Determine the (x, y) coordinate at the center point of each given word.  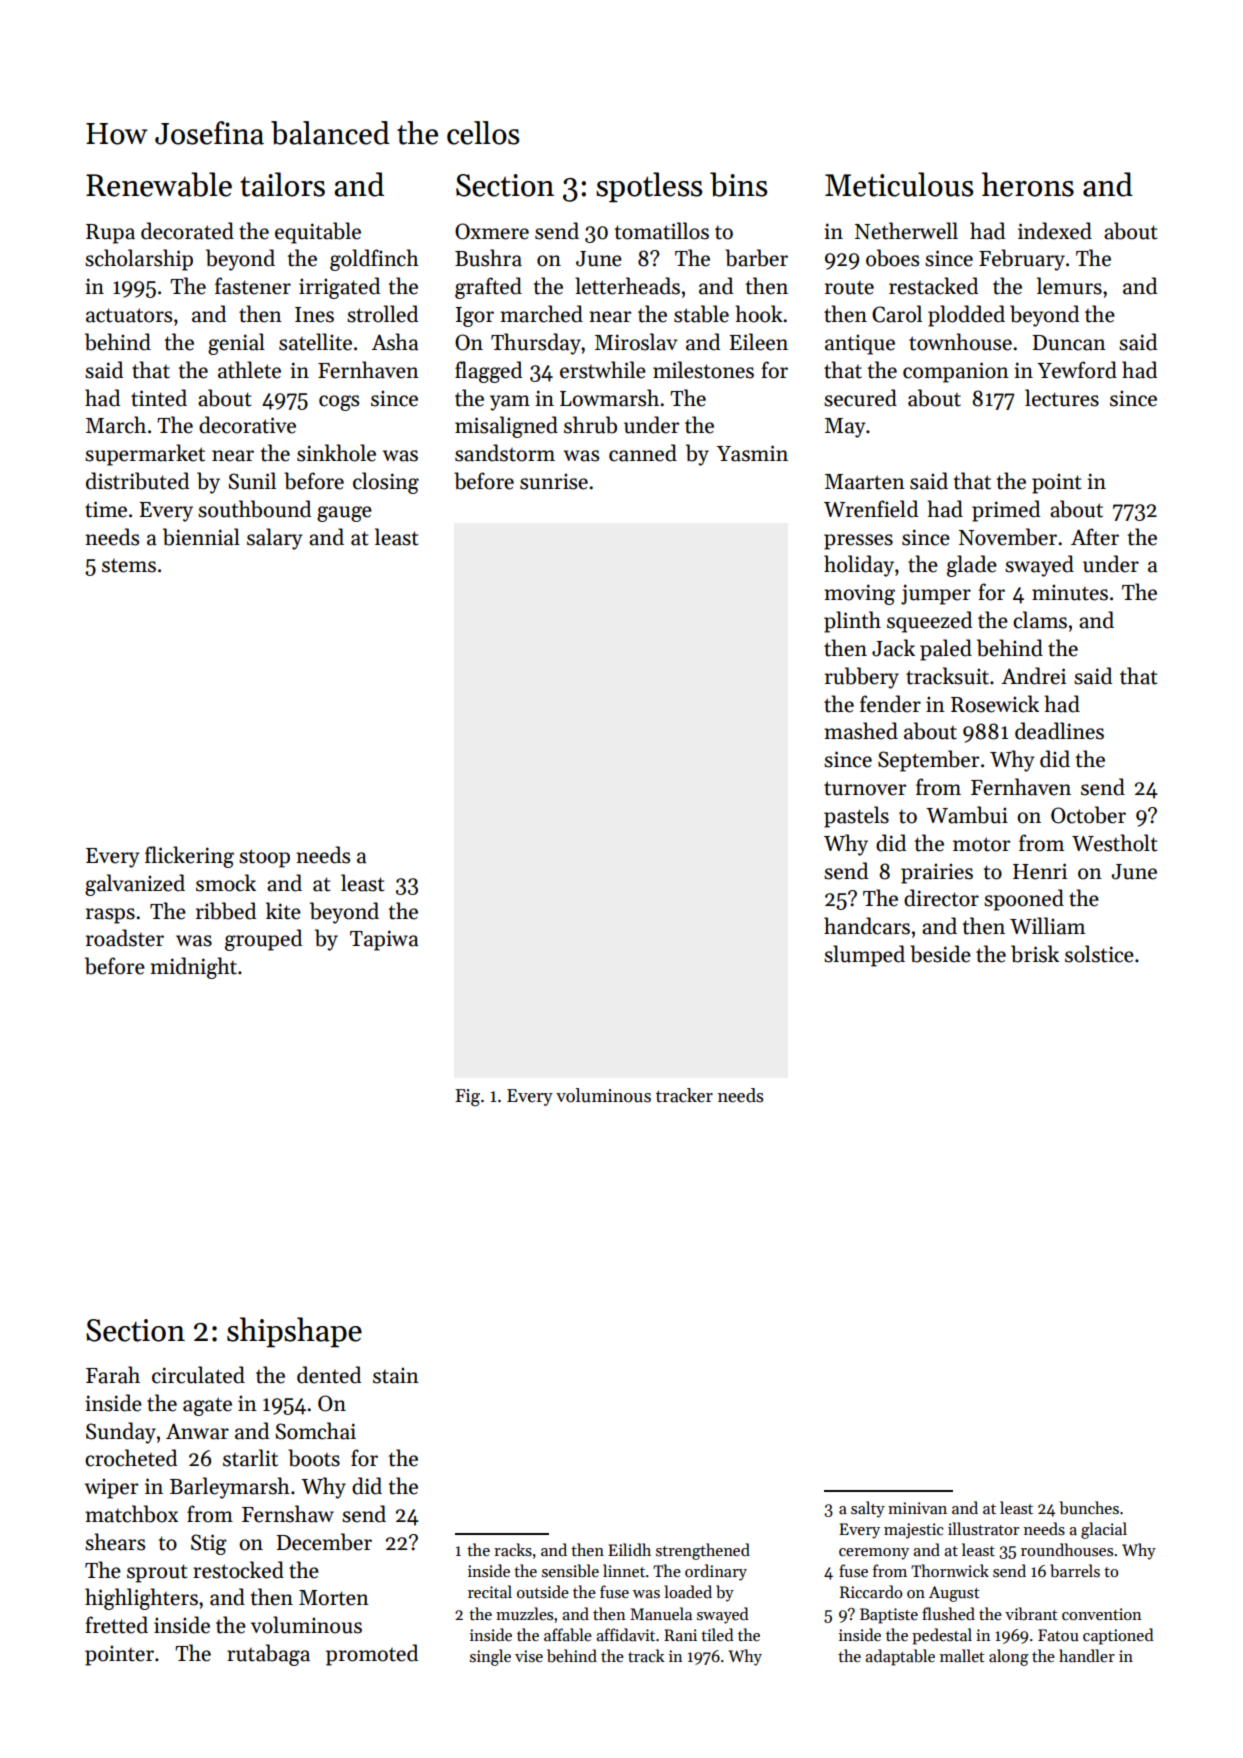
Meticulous (899, 184)
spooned (1024, 900)
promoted (372, 1655)
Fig (467, 1098)
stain (396, 1375)
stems (129, 566)
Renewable (159, 184)
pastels (856, 817)
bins (738, 184)
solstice (1099, 954)
